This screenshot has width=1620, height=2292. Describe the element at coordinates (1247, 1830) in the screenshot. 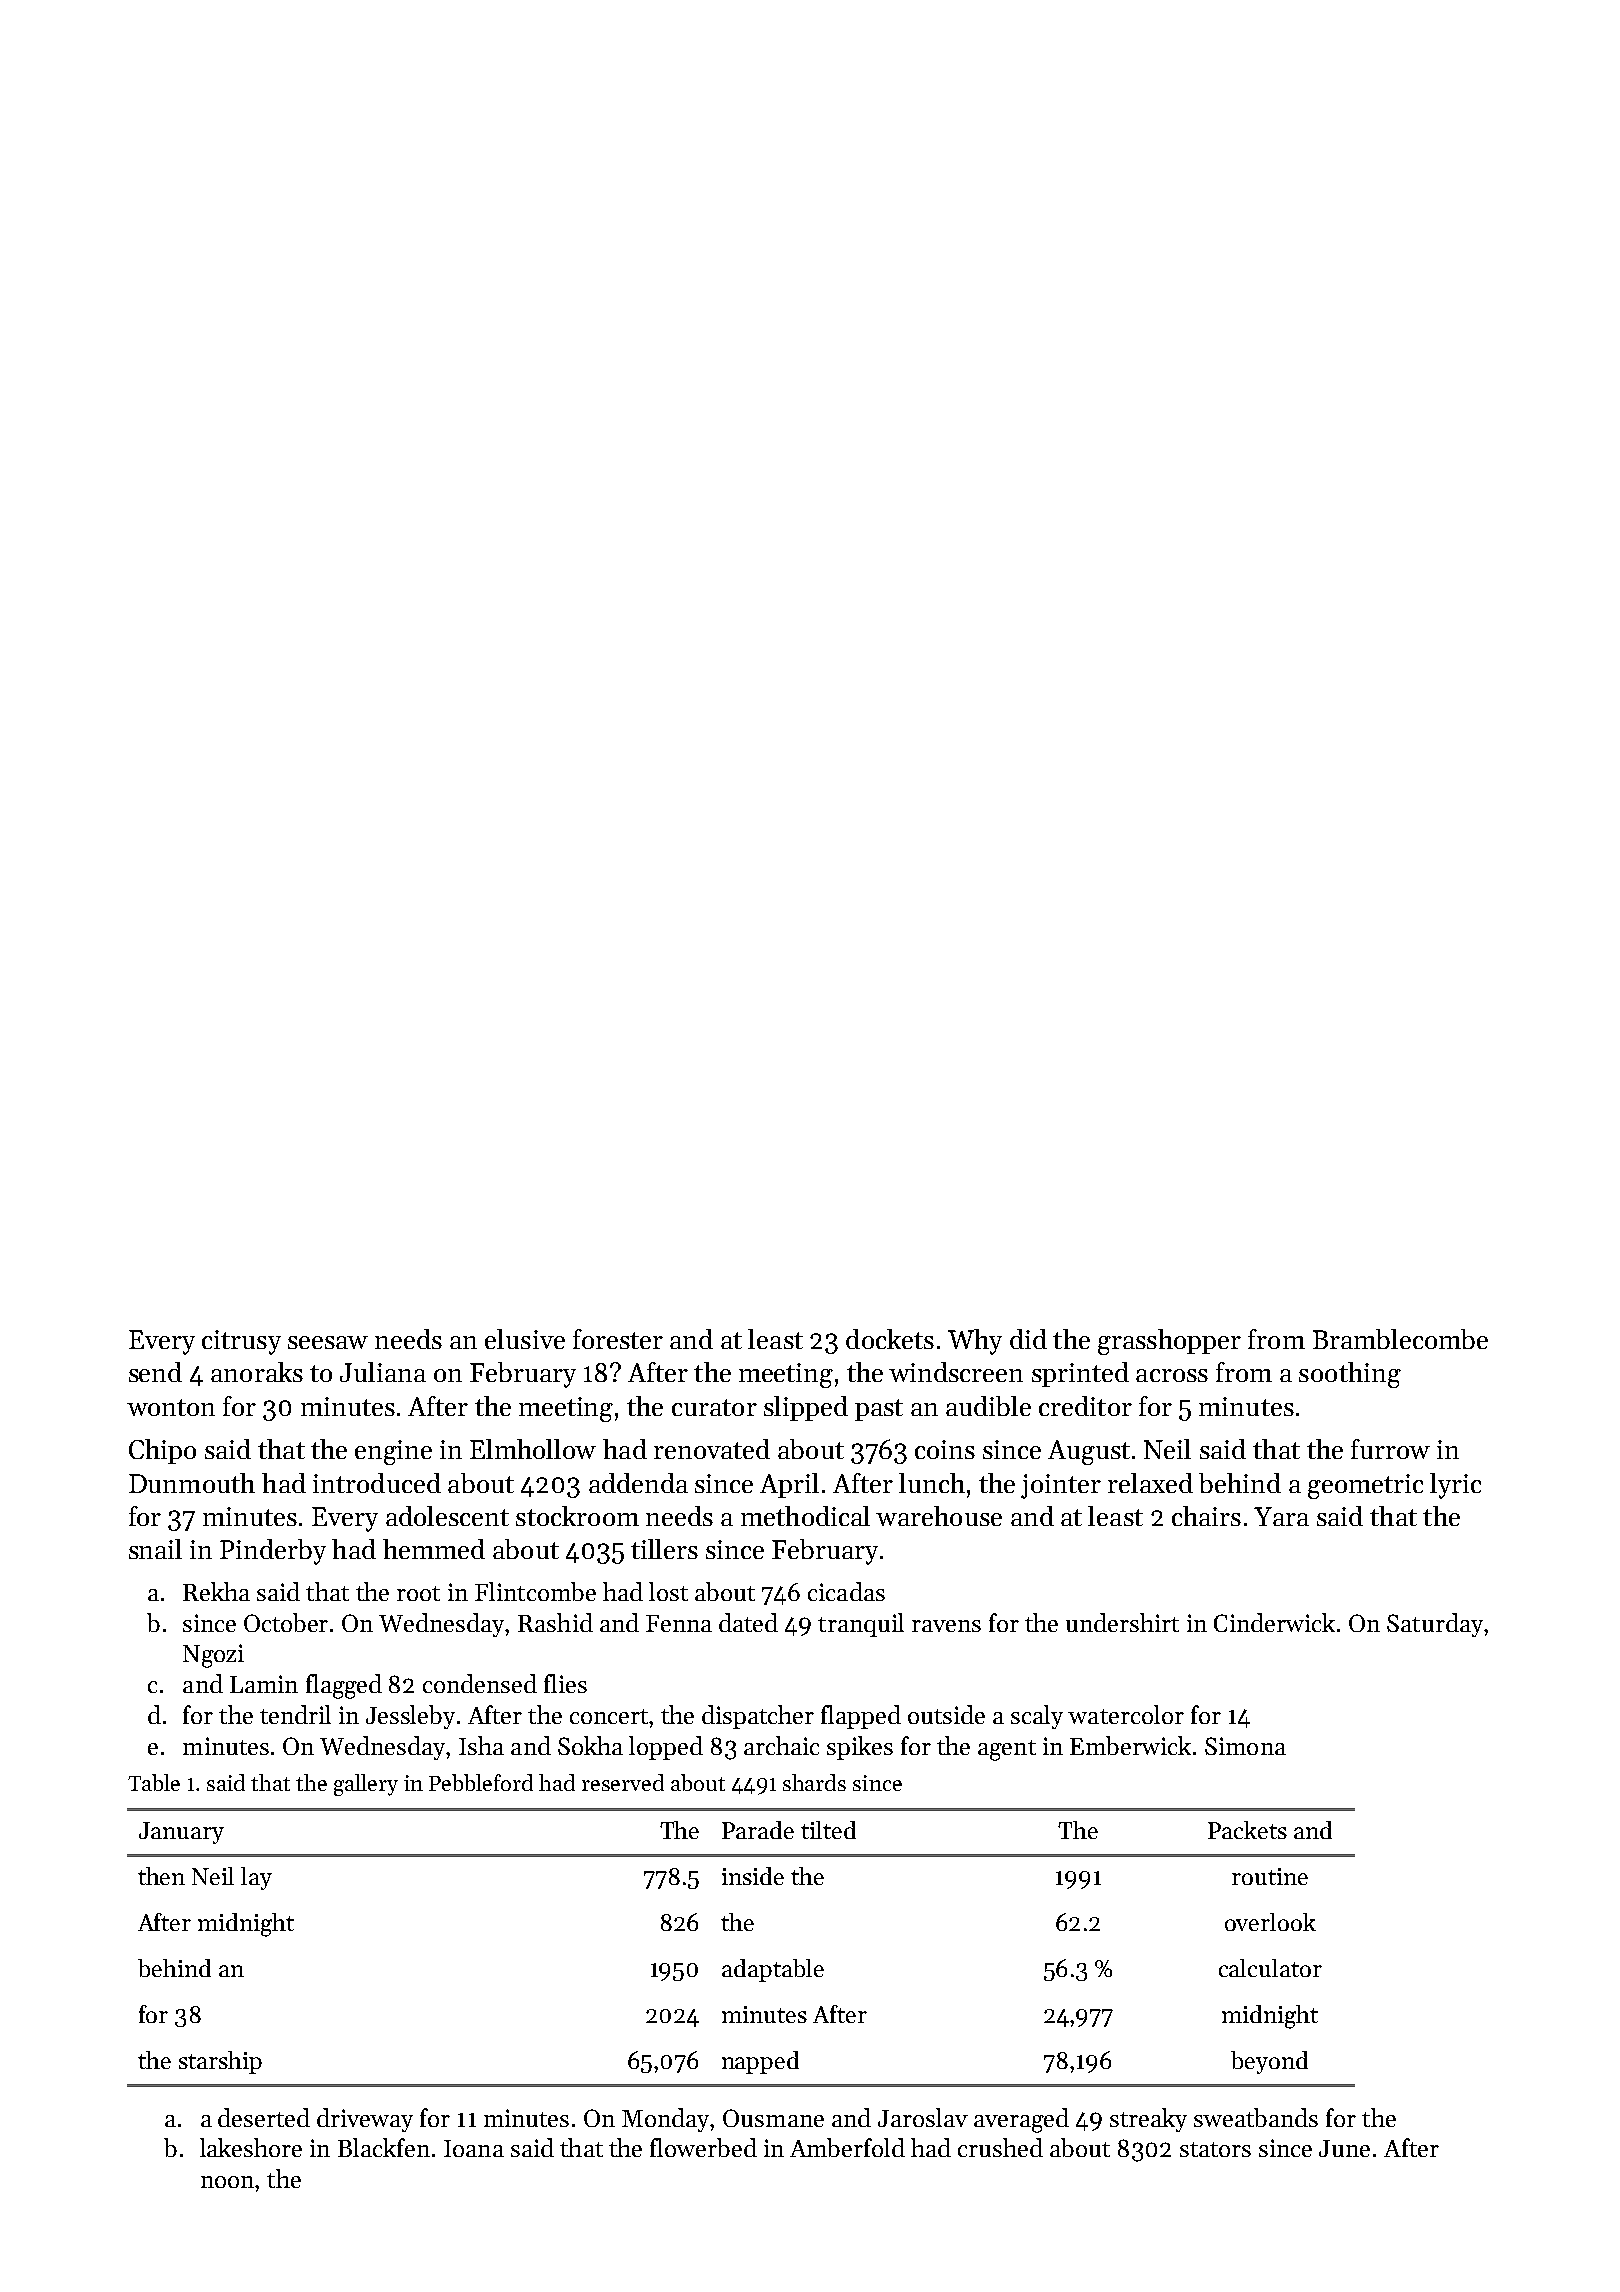

I see `Packets` at that location.
